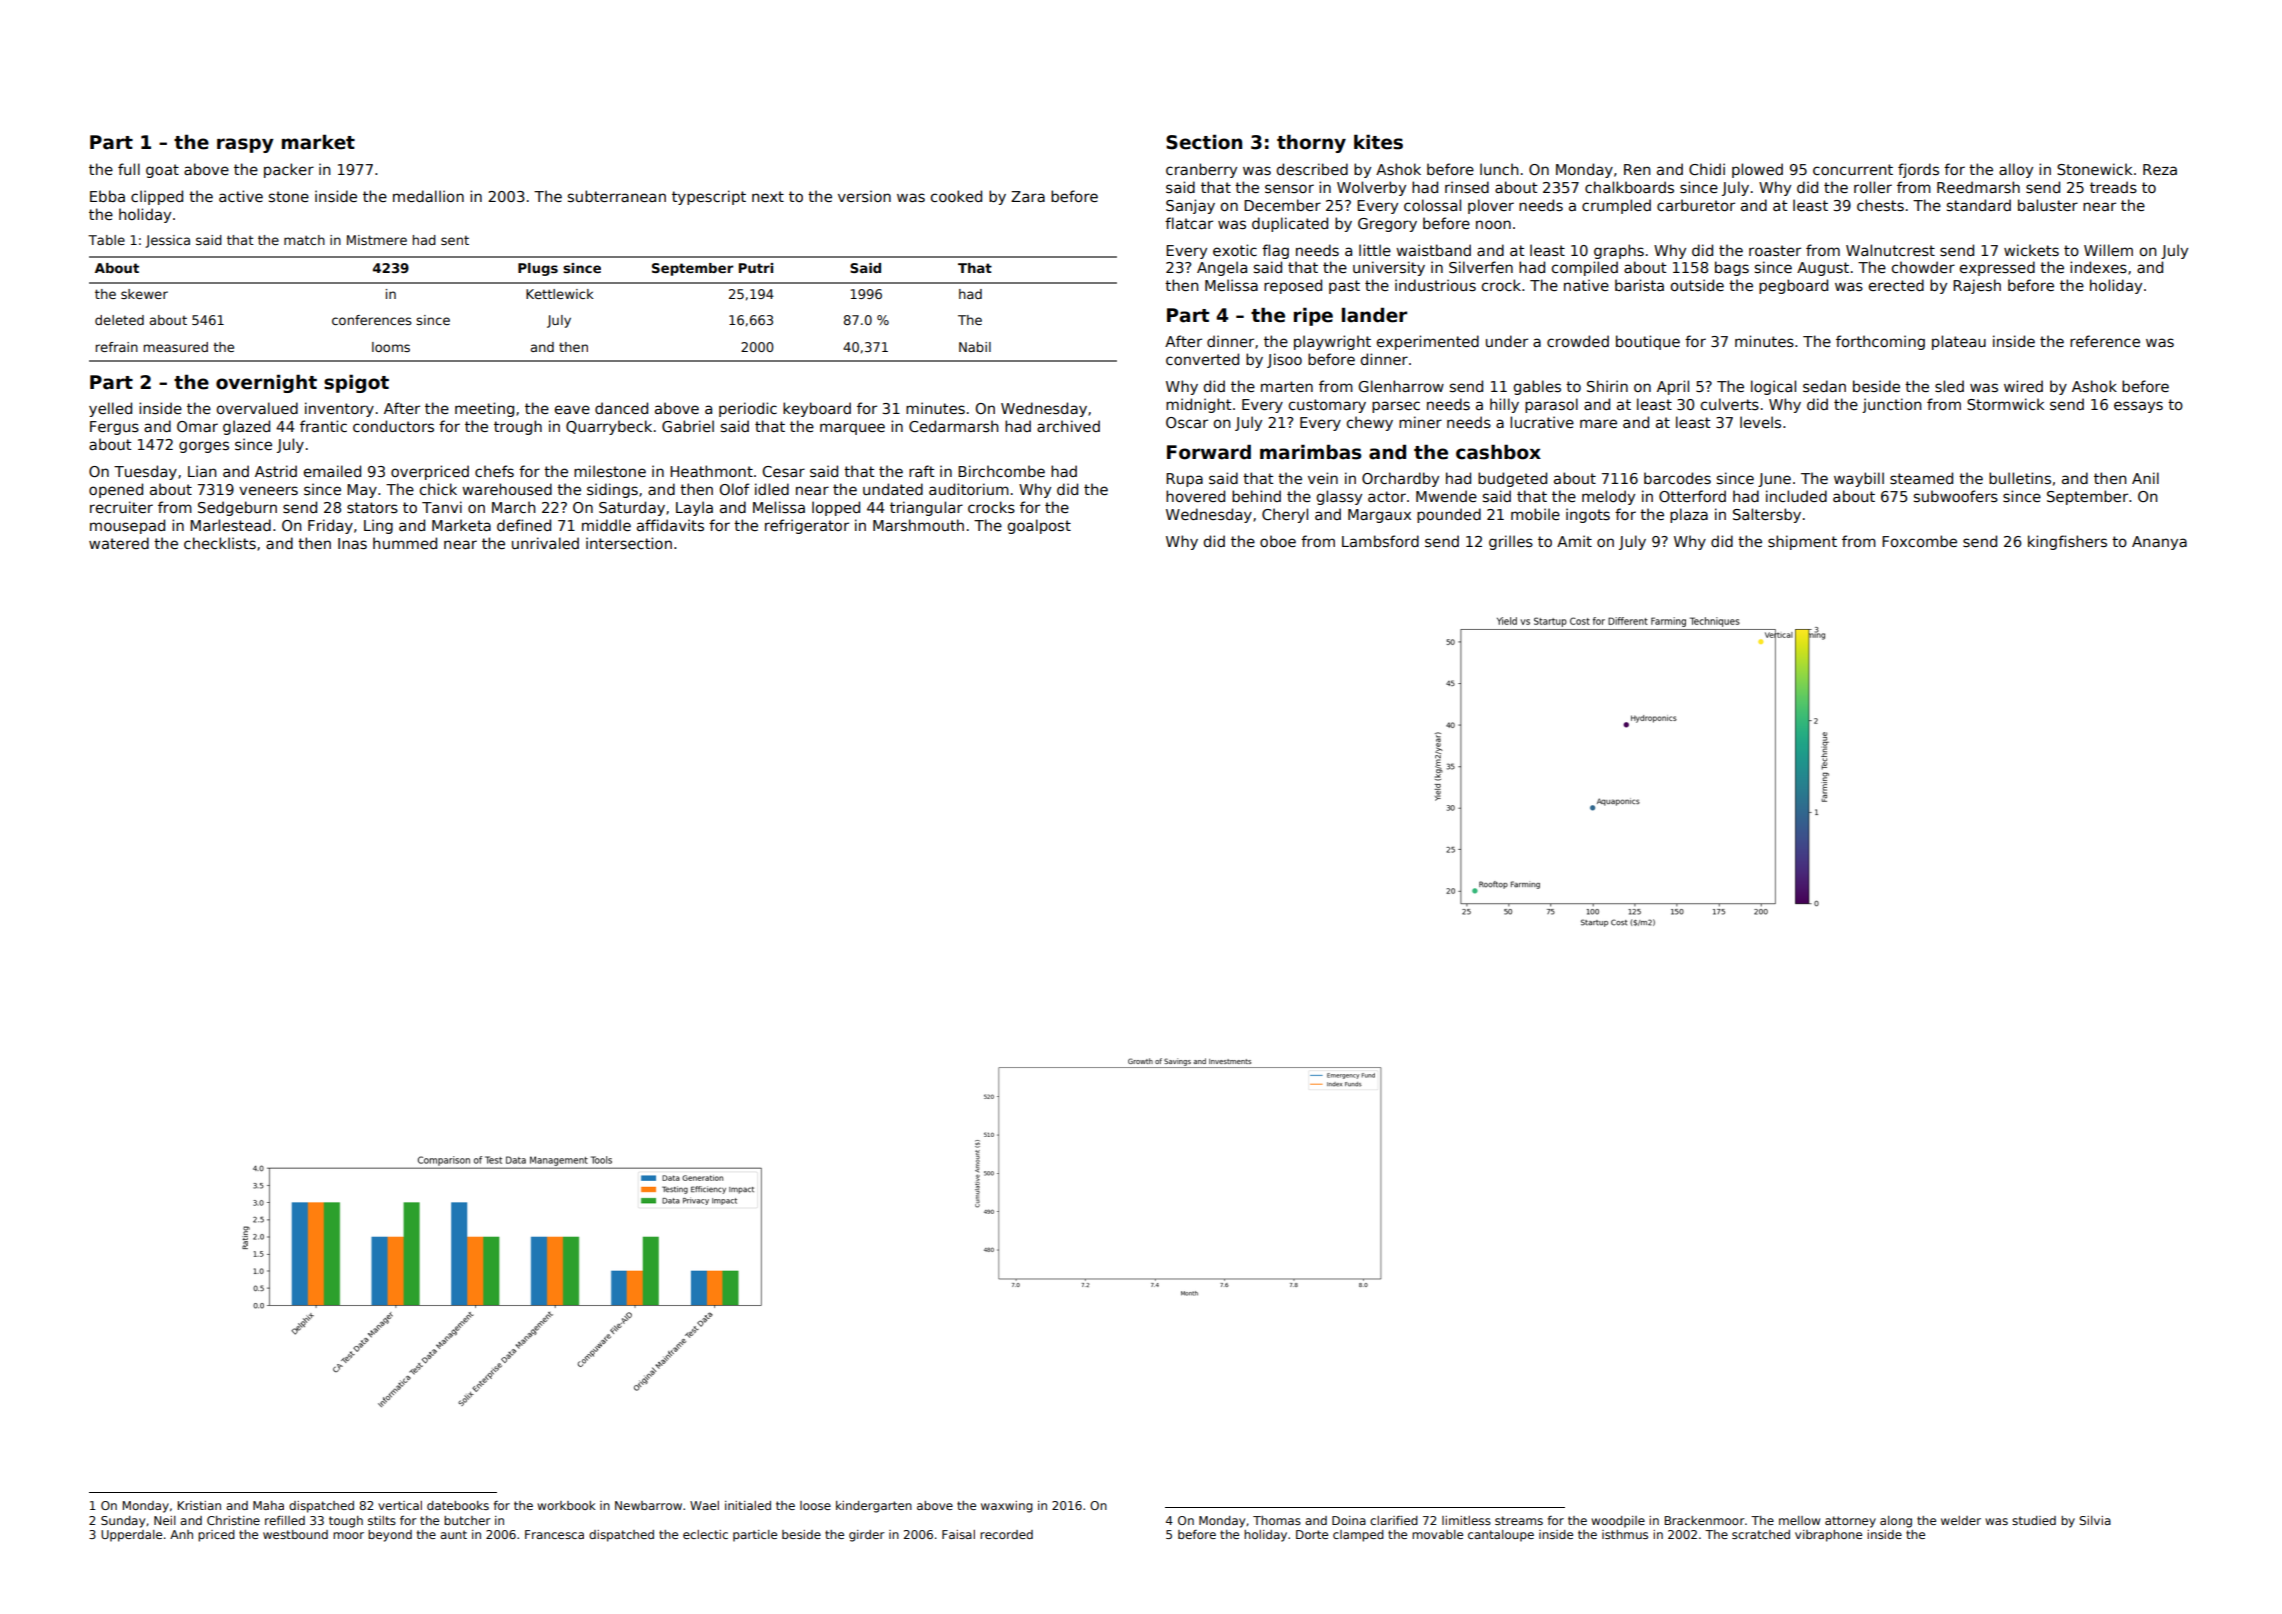 This image has height=1614, width=2282. Describe the element at coordinates (2159, 543) in the image. I see `Ananya` at that location.
